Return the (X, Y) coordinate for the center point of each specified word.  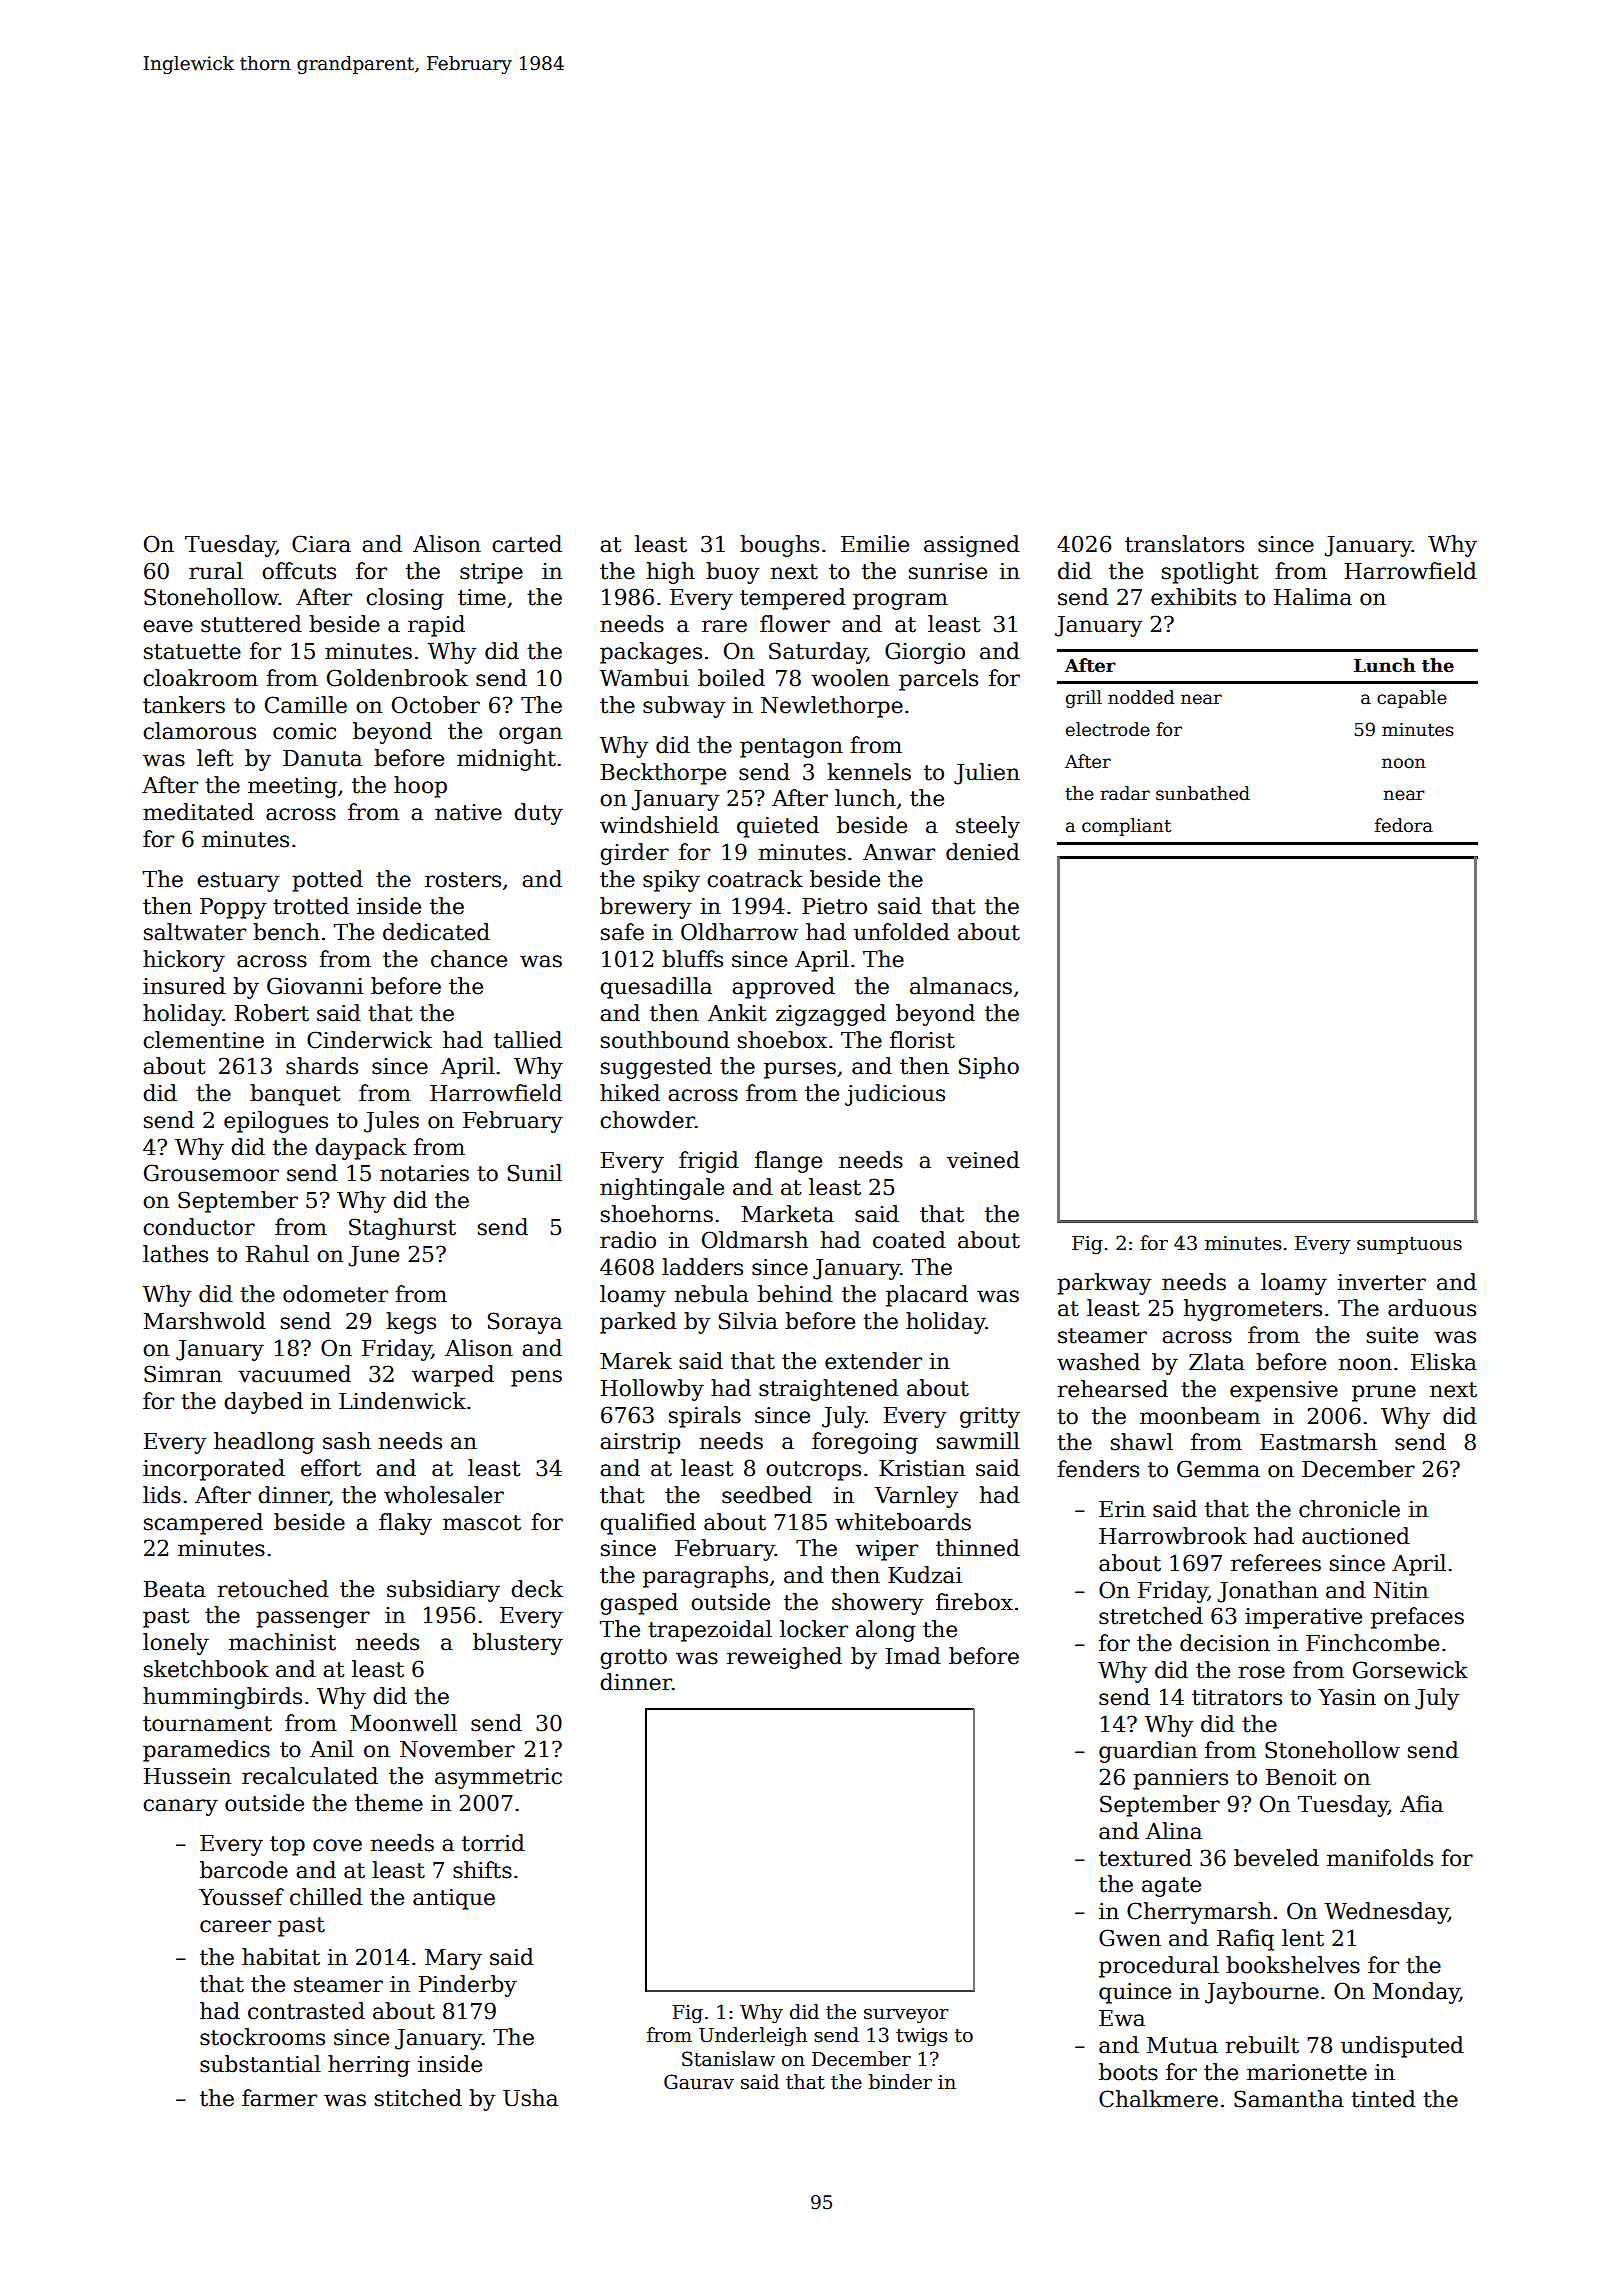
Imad (913, 1656)
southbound (665, 1040)
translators (1184, 544)
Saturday (818, 653)
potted (327, 881)
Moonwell (403, 1723)
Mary (453, 1959)
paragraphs (705, 1577)
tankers (184, 705)
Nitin (1401, 1590)
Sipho (989, 1068)
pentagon (791, 748)
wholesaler (444, 1495)
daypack (361, 1149)
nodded (1141, 697)
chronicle (1349, 1509)
